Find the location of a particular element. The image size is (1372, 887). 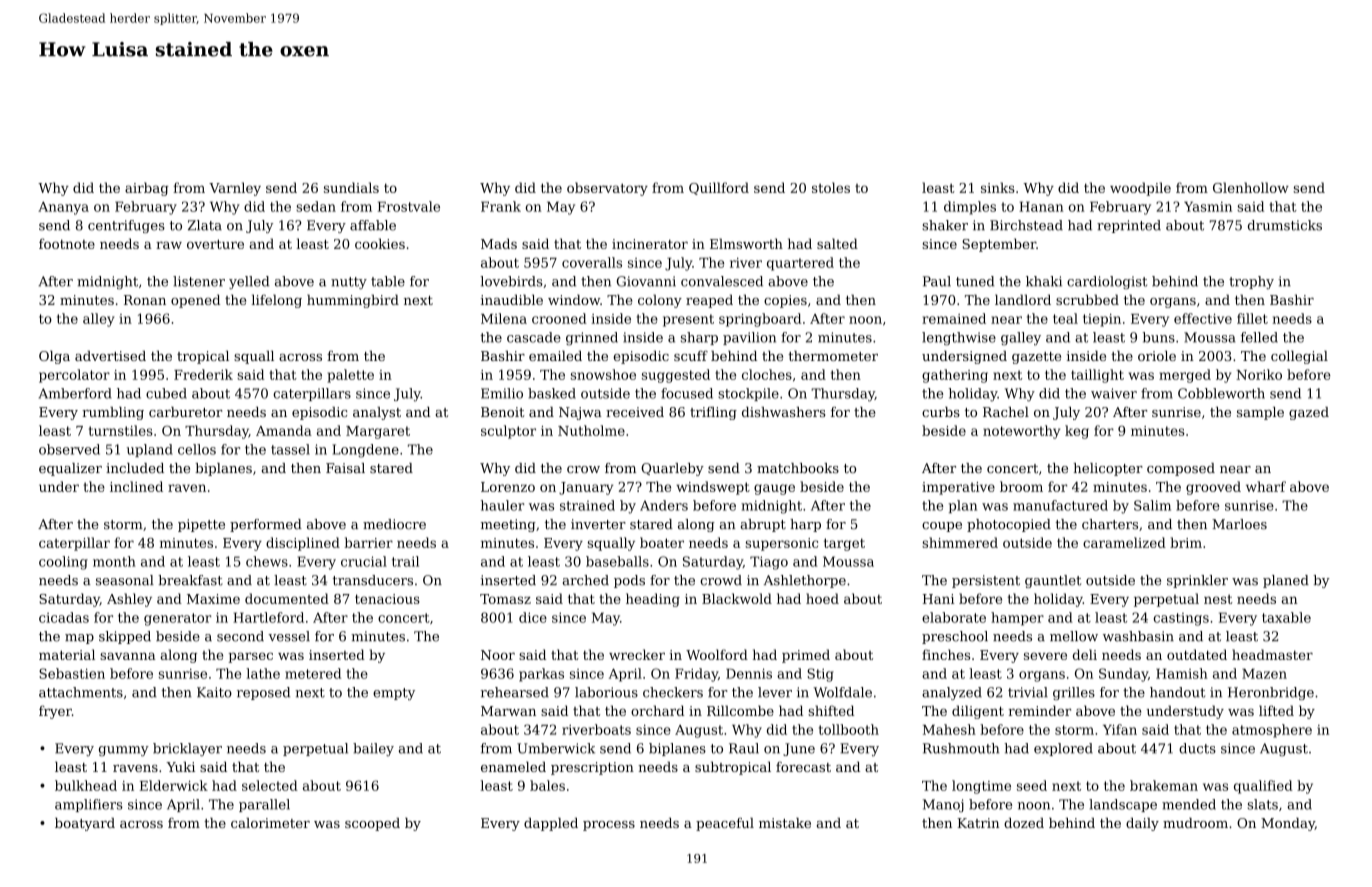

enameled is located at coordinates (513, 766).
